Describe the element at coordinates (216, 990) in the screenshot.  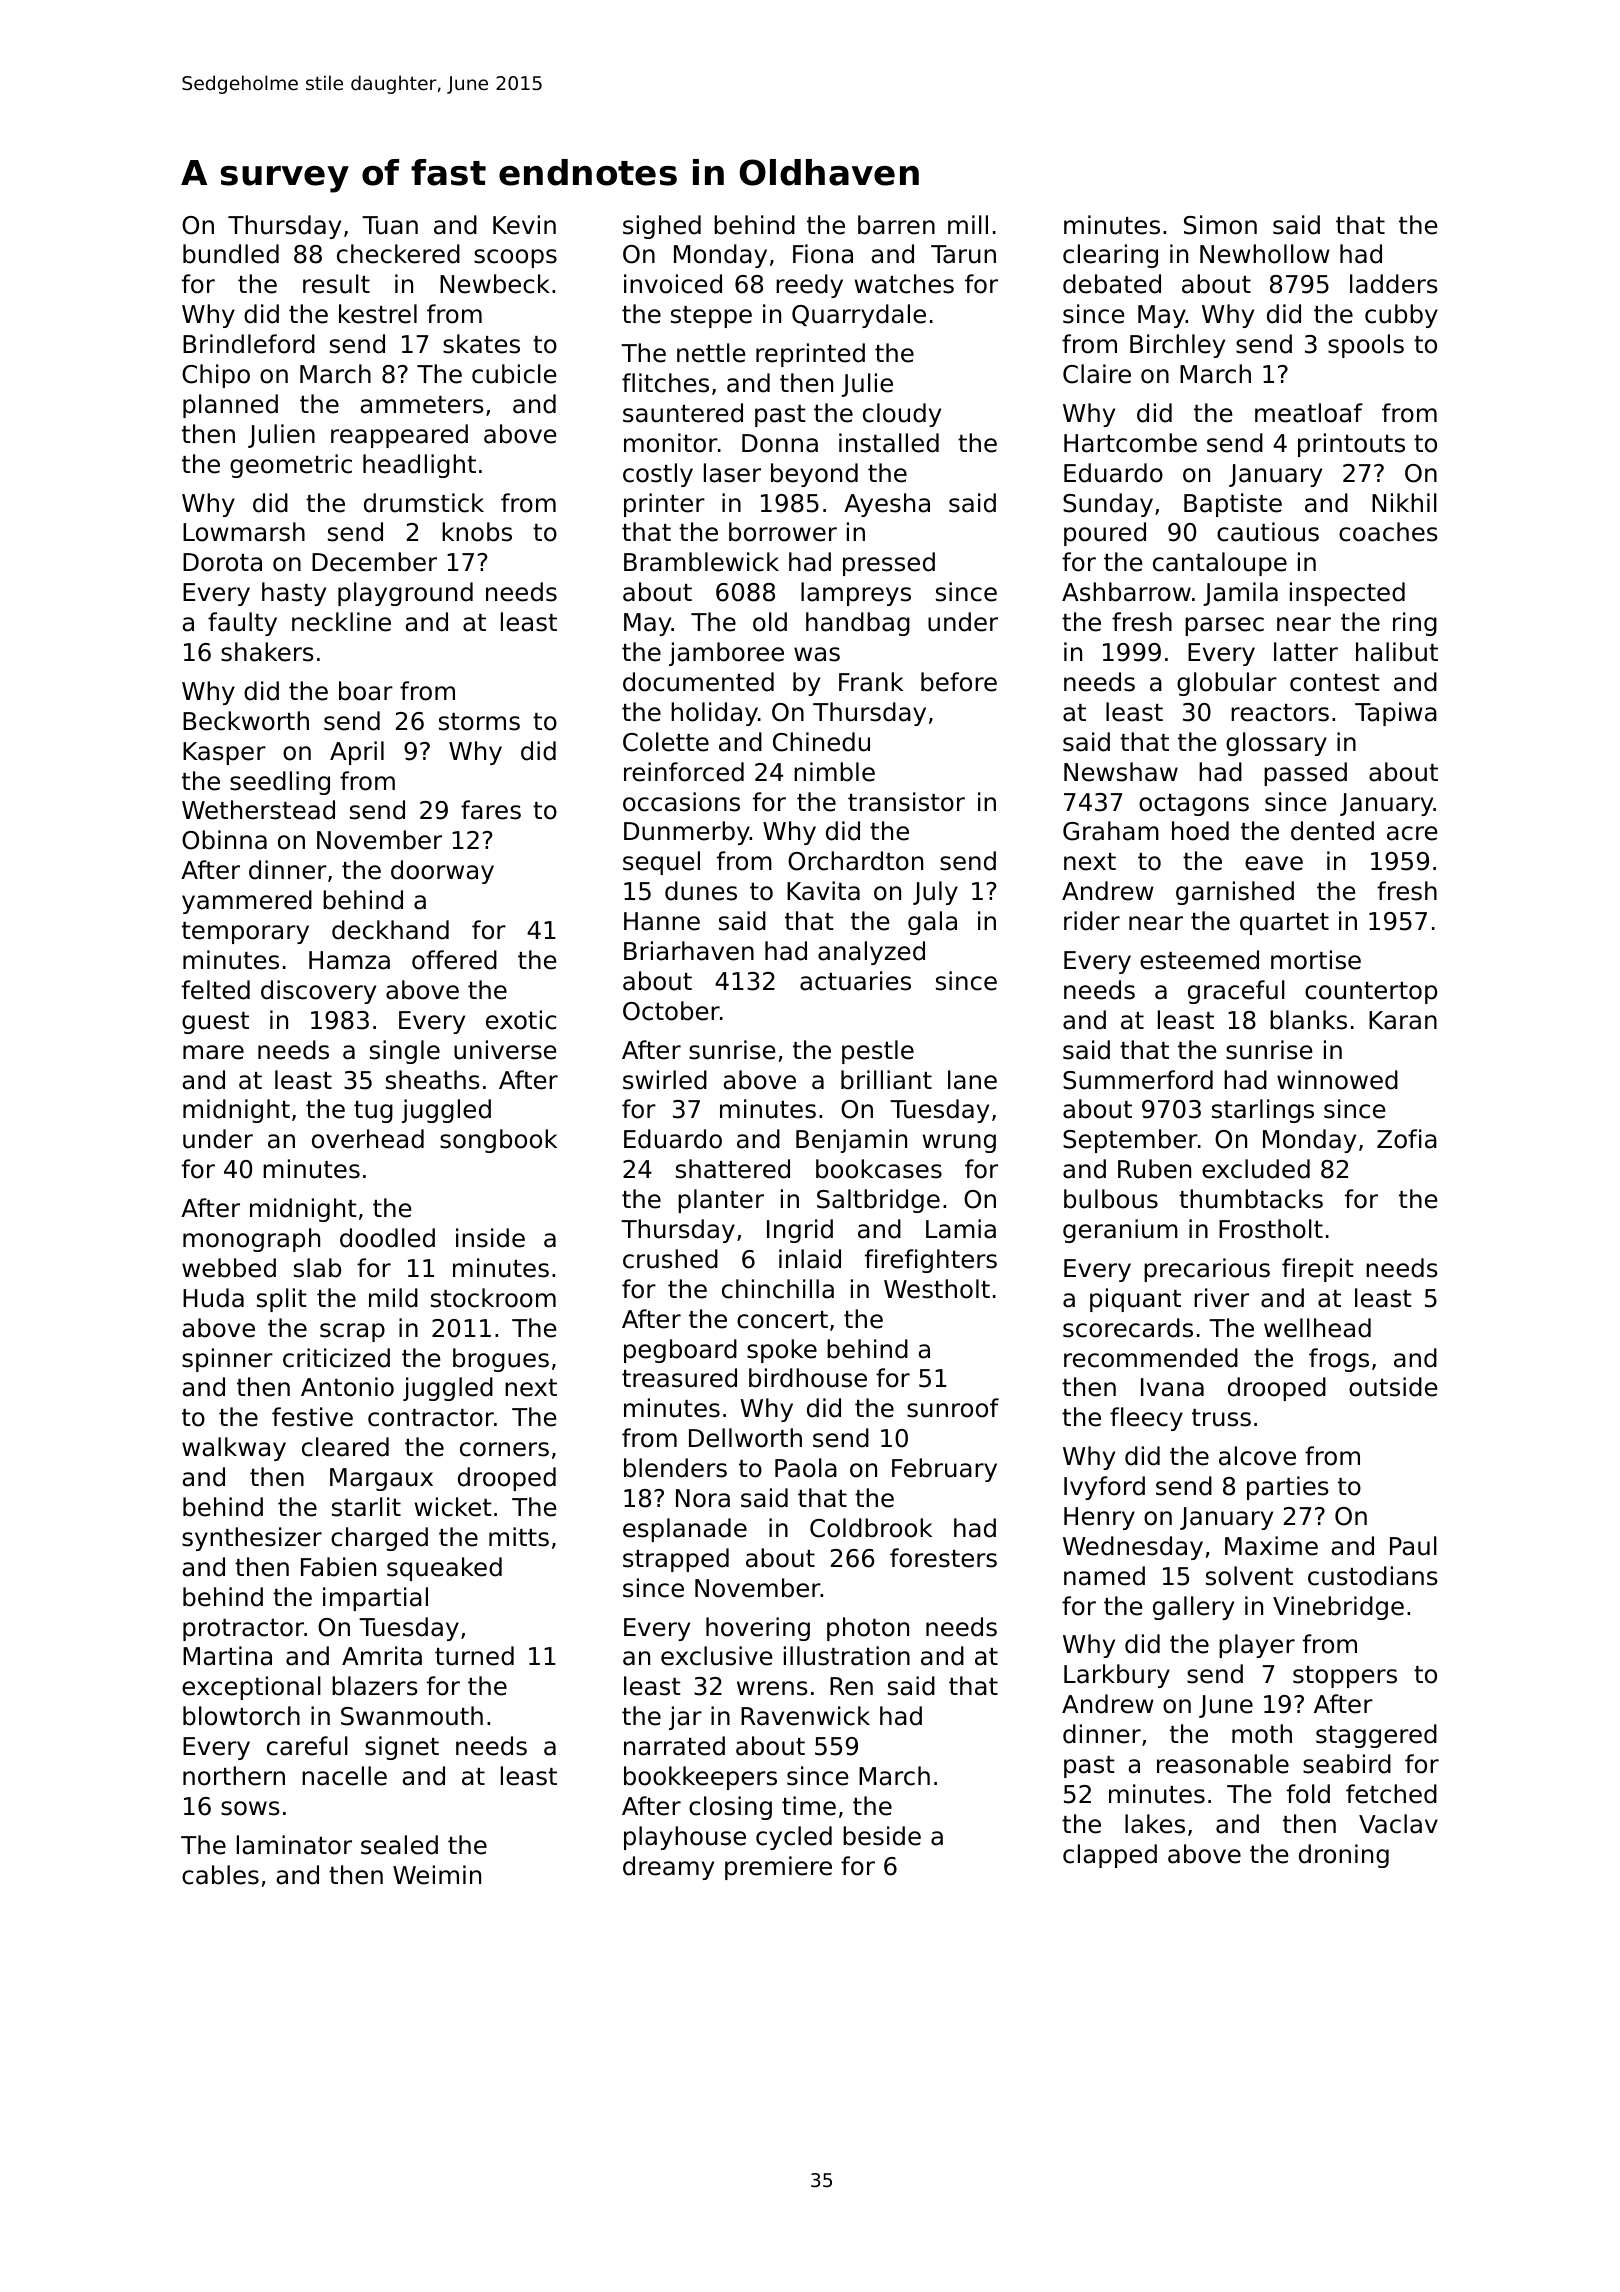
I see `felted` at that location.
